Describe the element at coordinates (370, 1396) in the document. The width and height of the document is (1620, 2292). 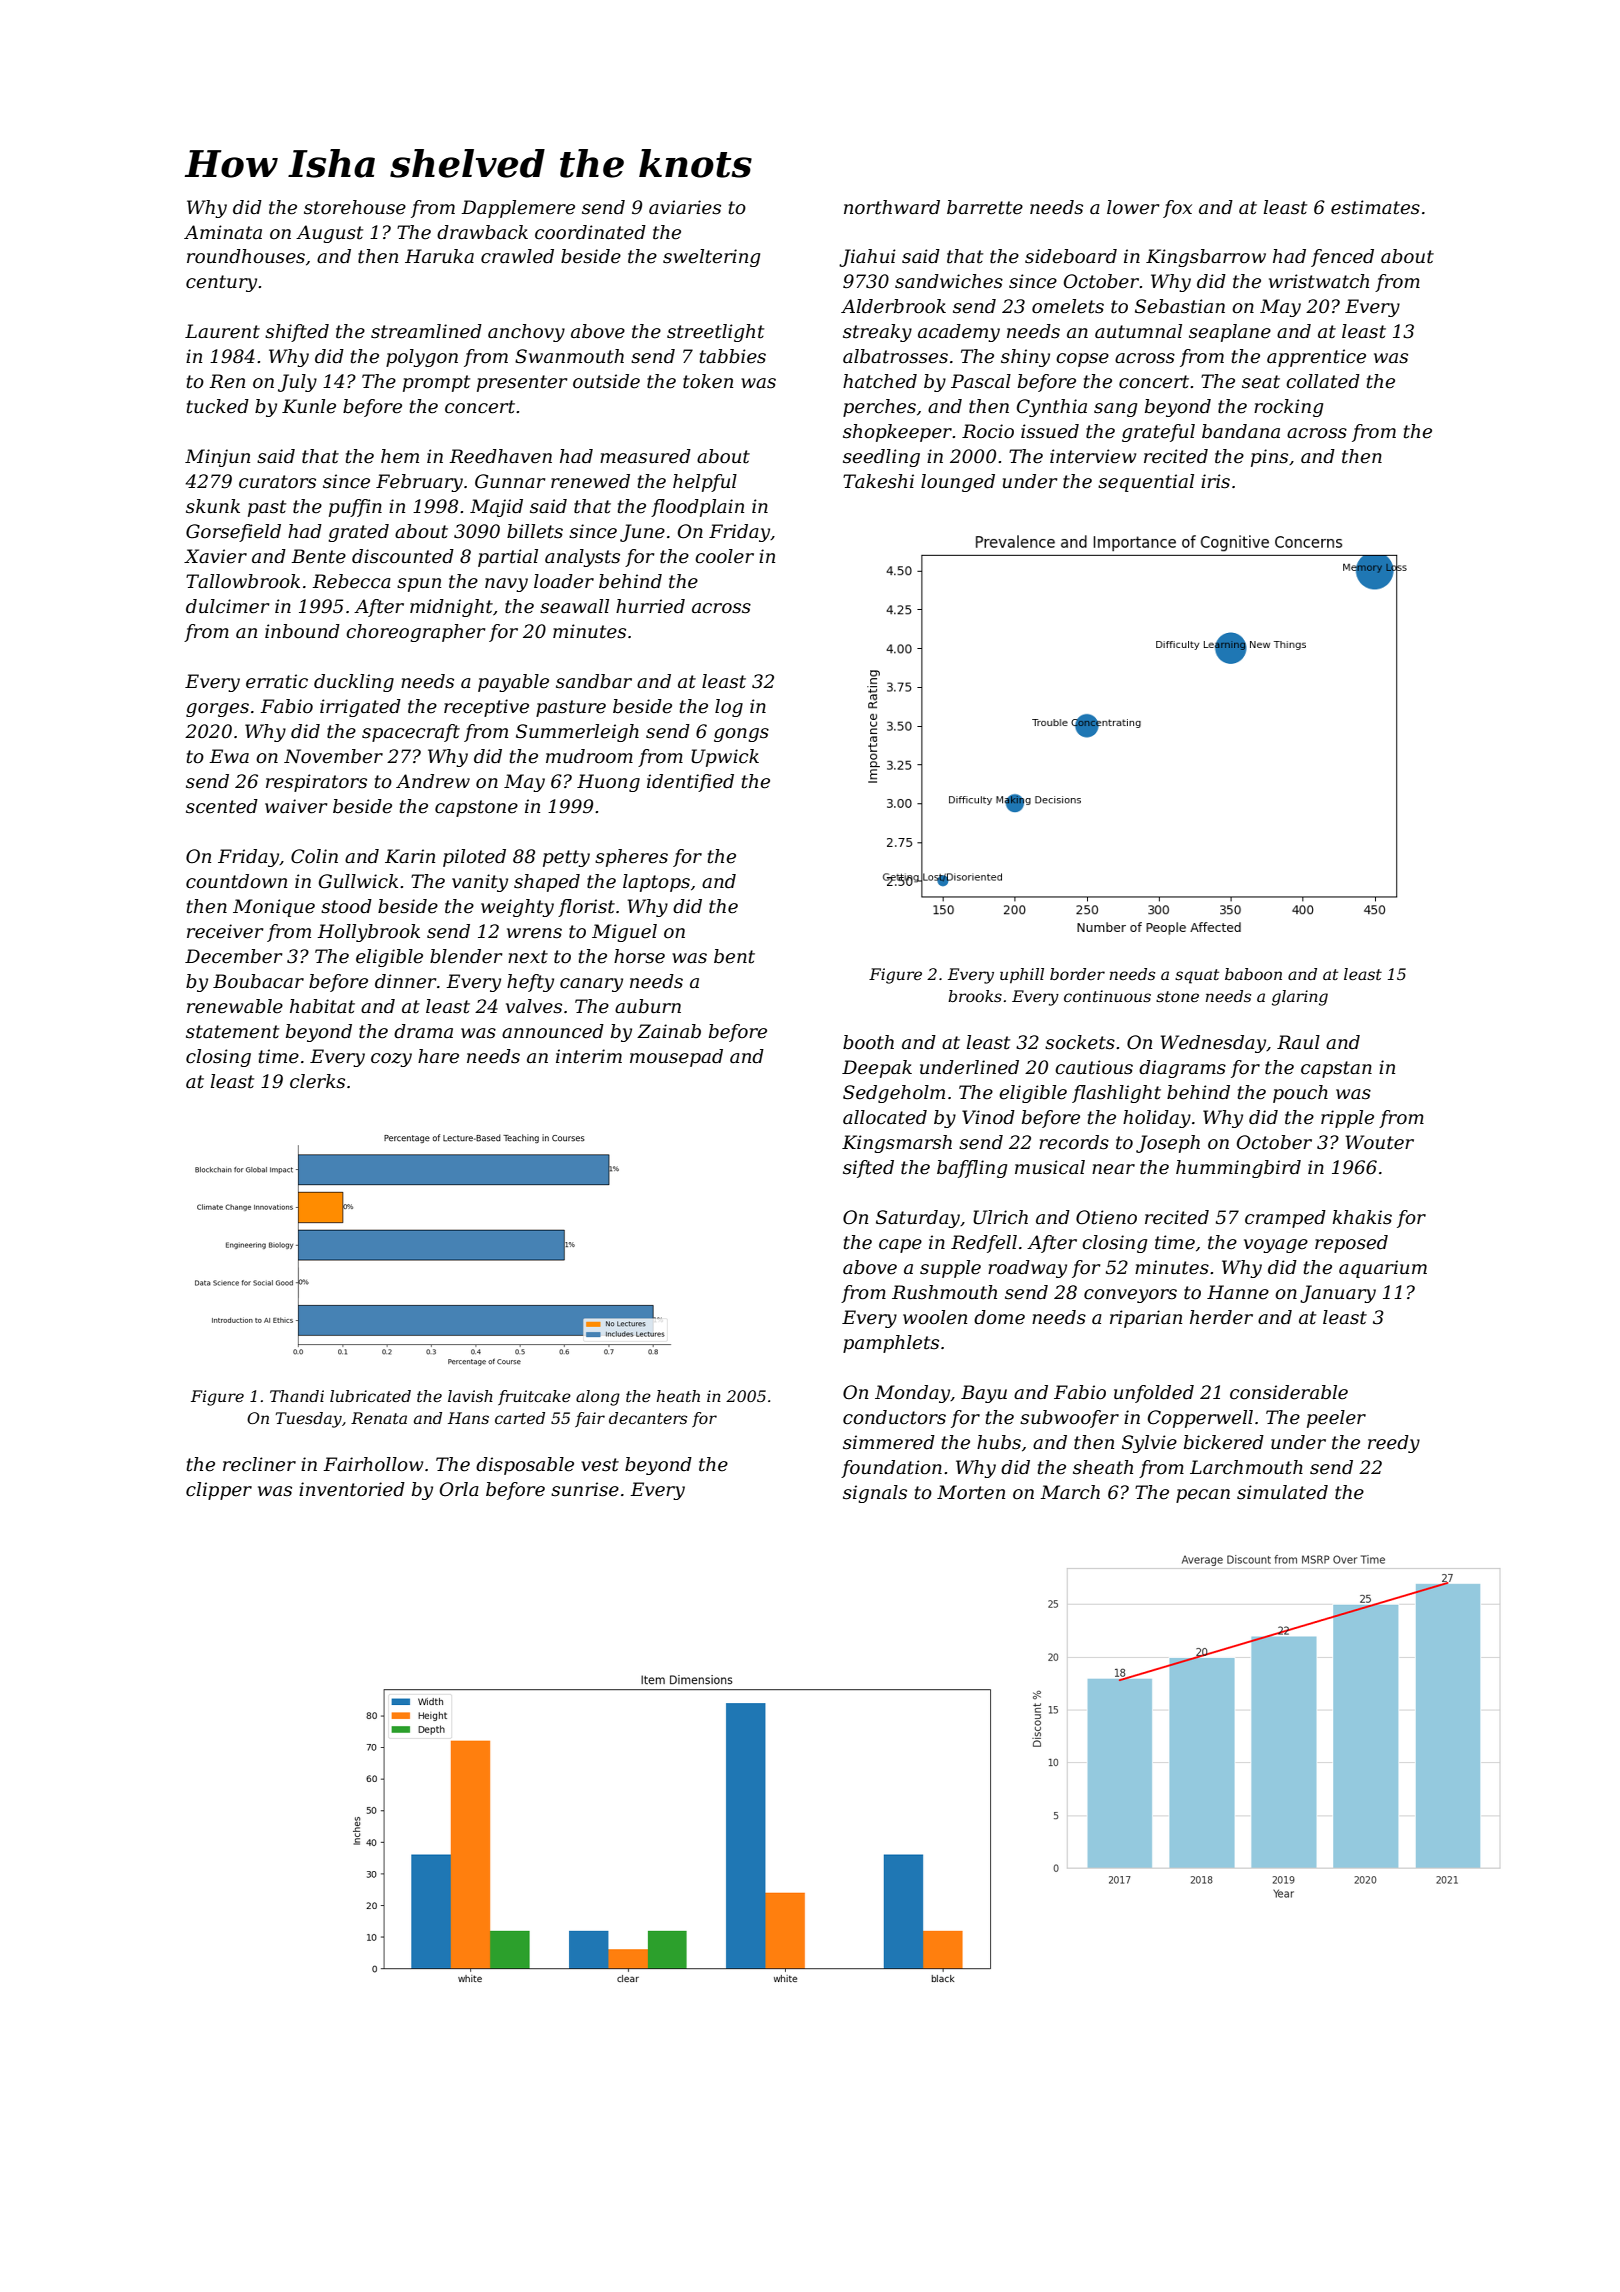
I see `lubricated` at that location.
